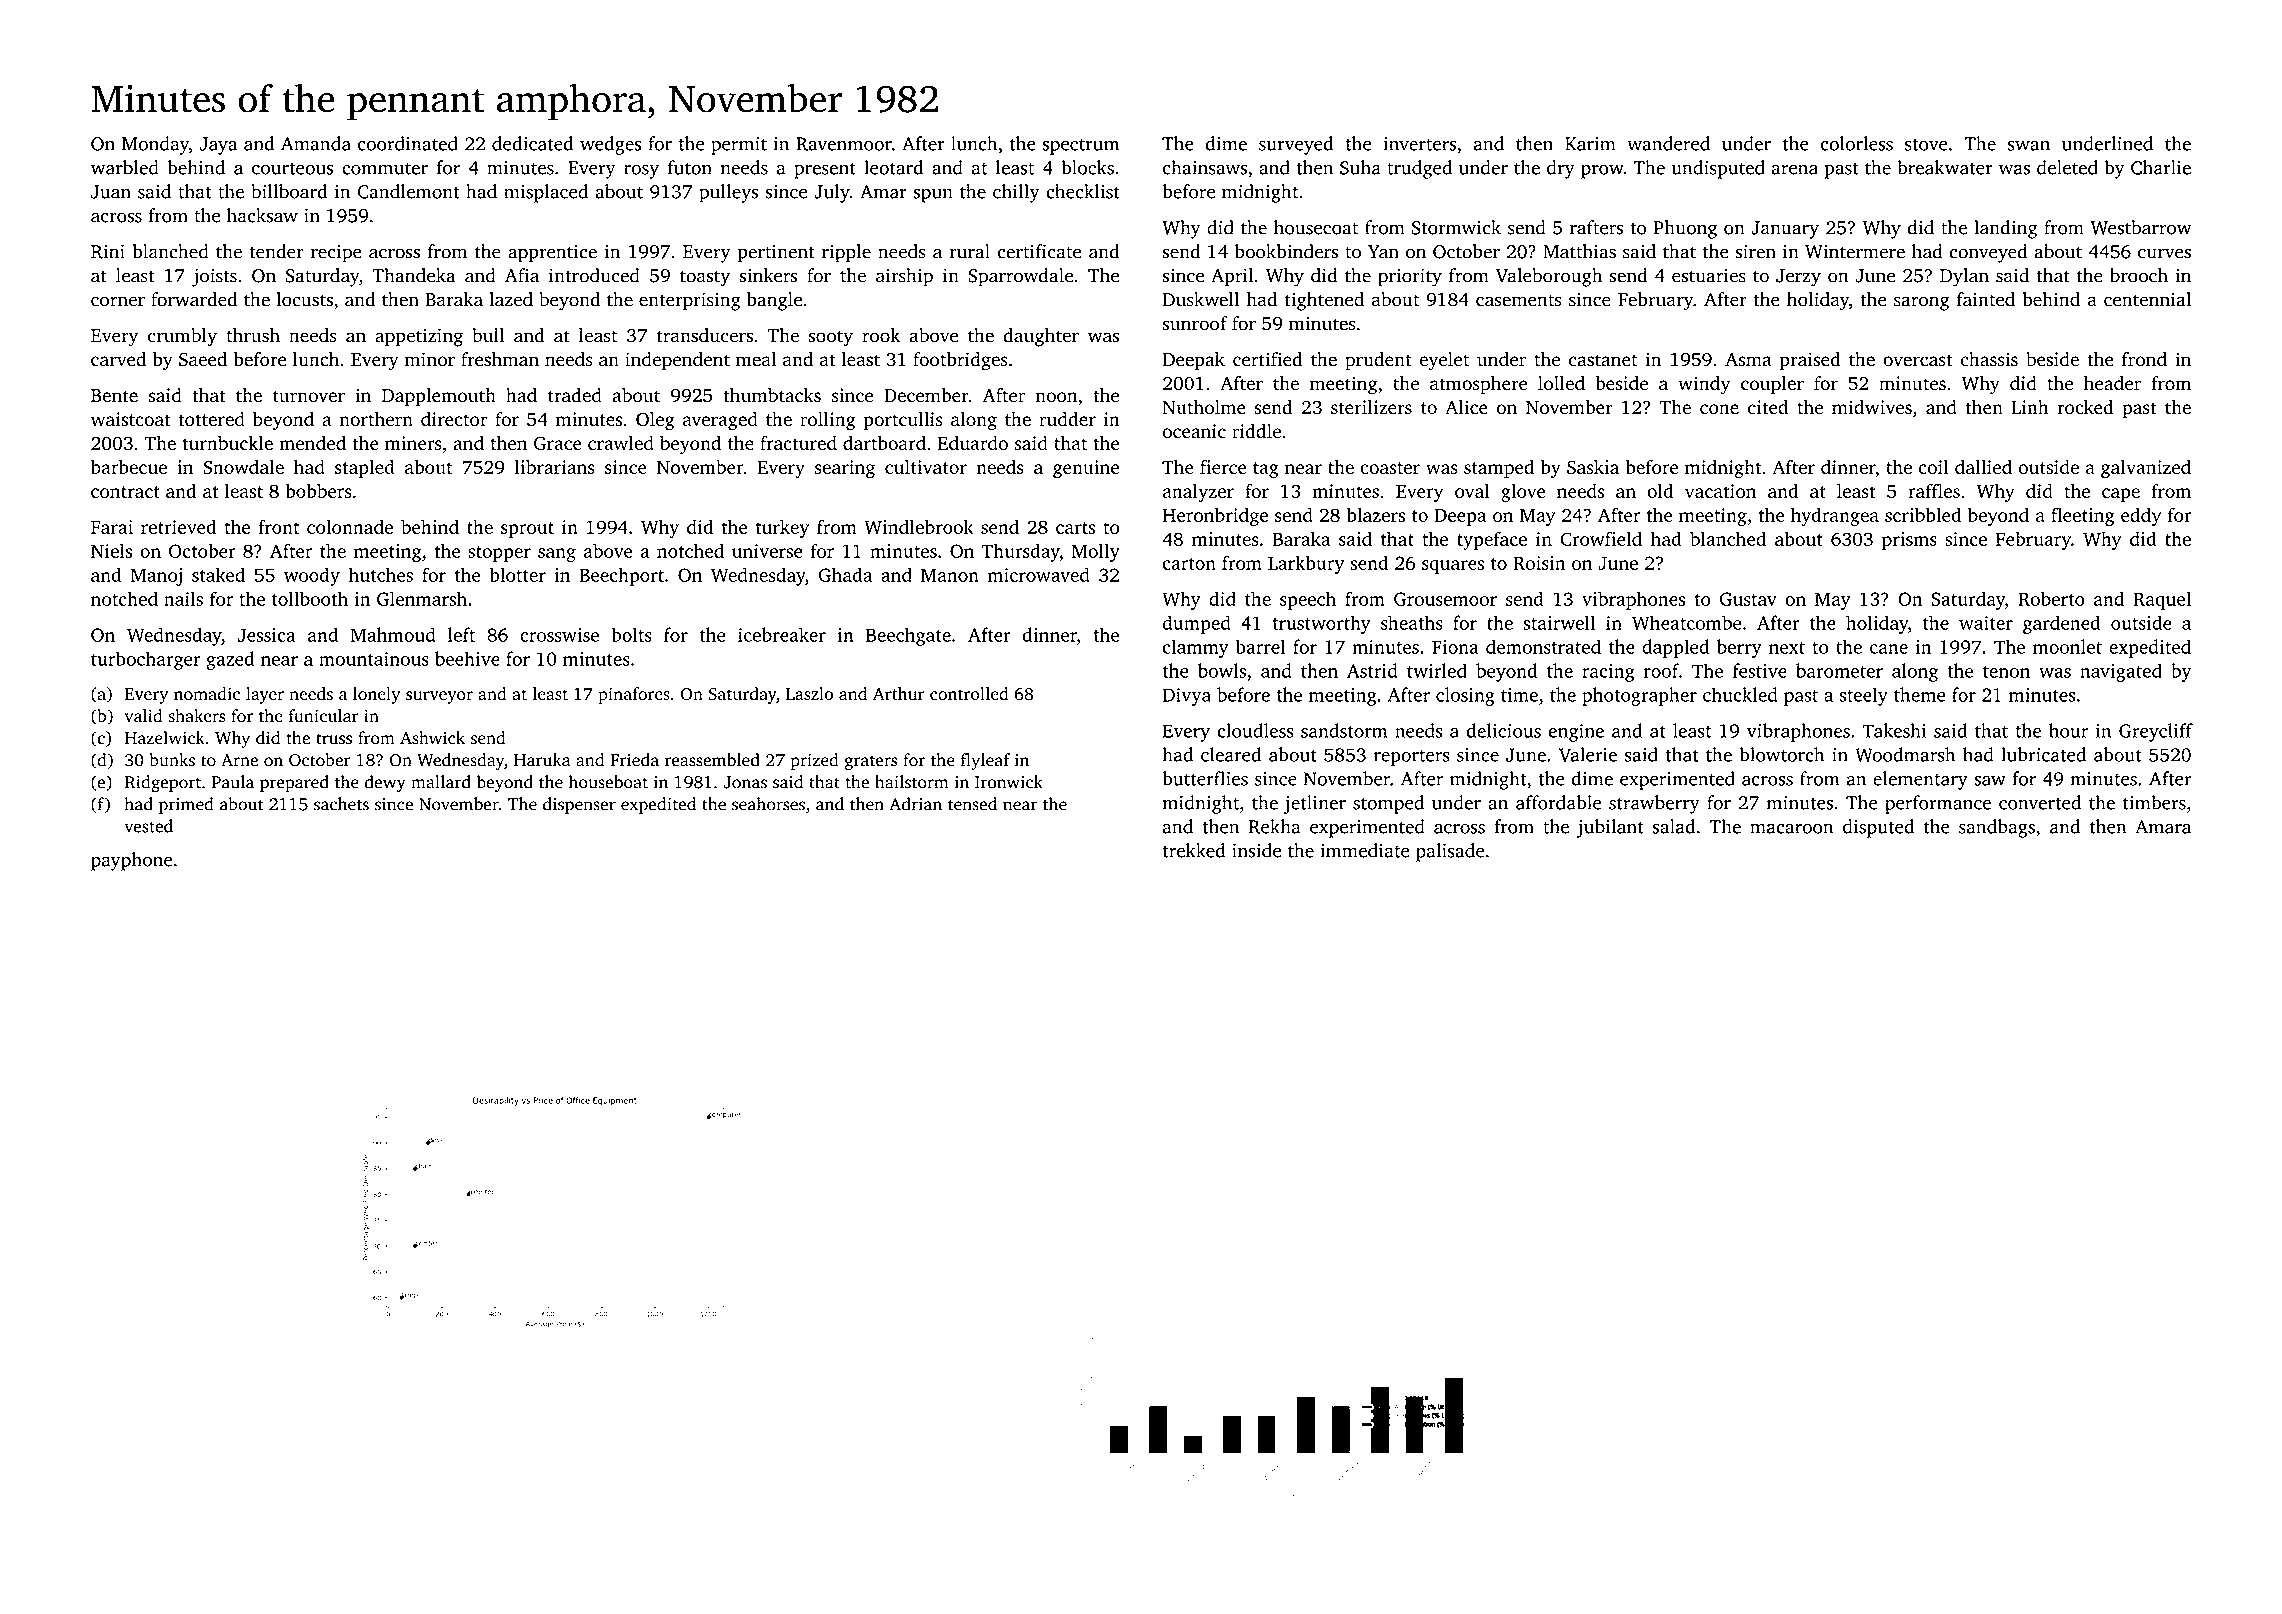 The height and width of the image is (1614, 2282). What do you see at coordinates (1039, 574) in the image?
I see `microwaved` at bounding box center [1039, 574].
